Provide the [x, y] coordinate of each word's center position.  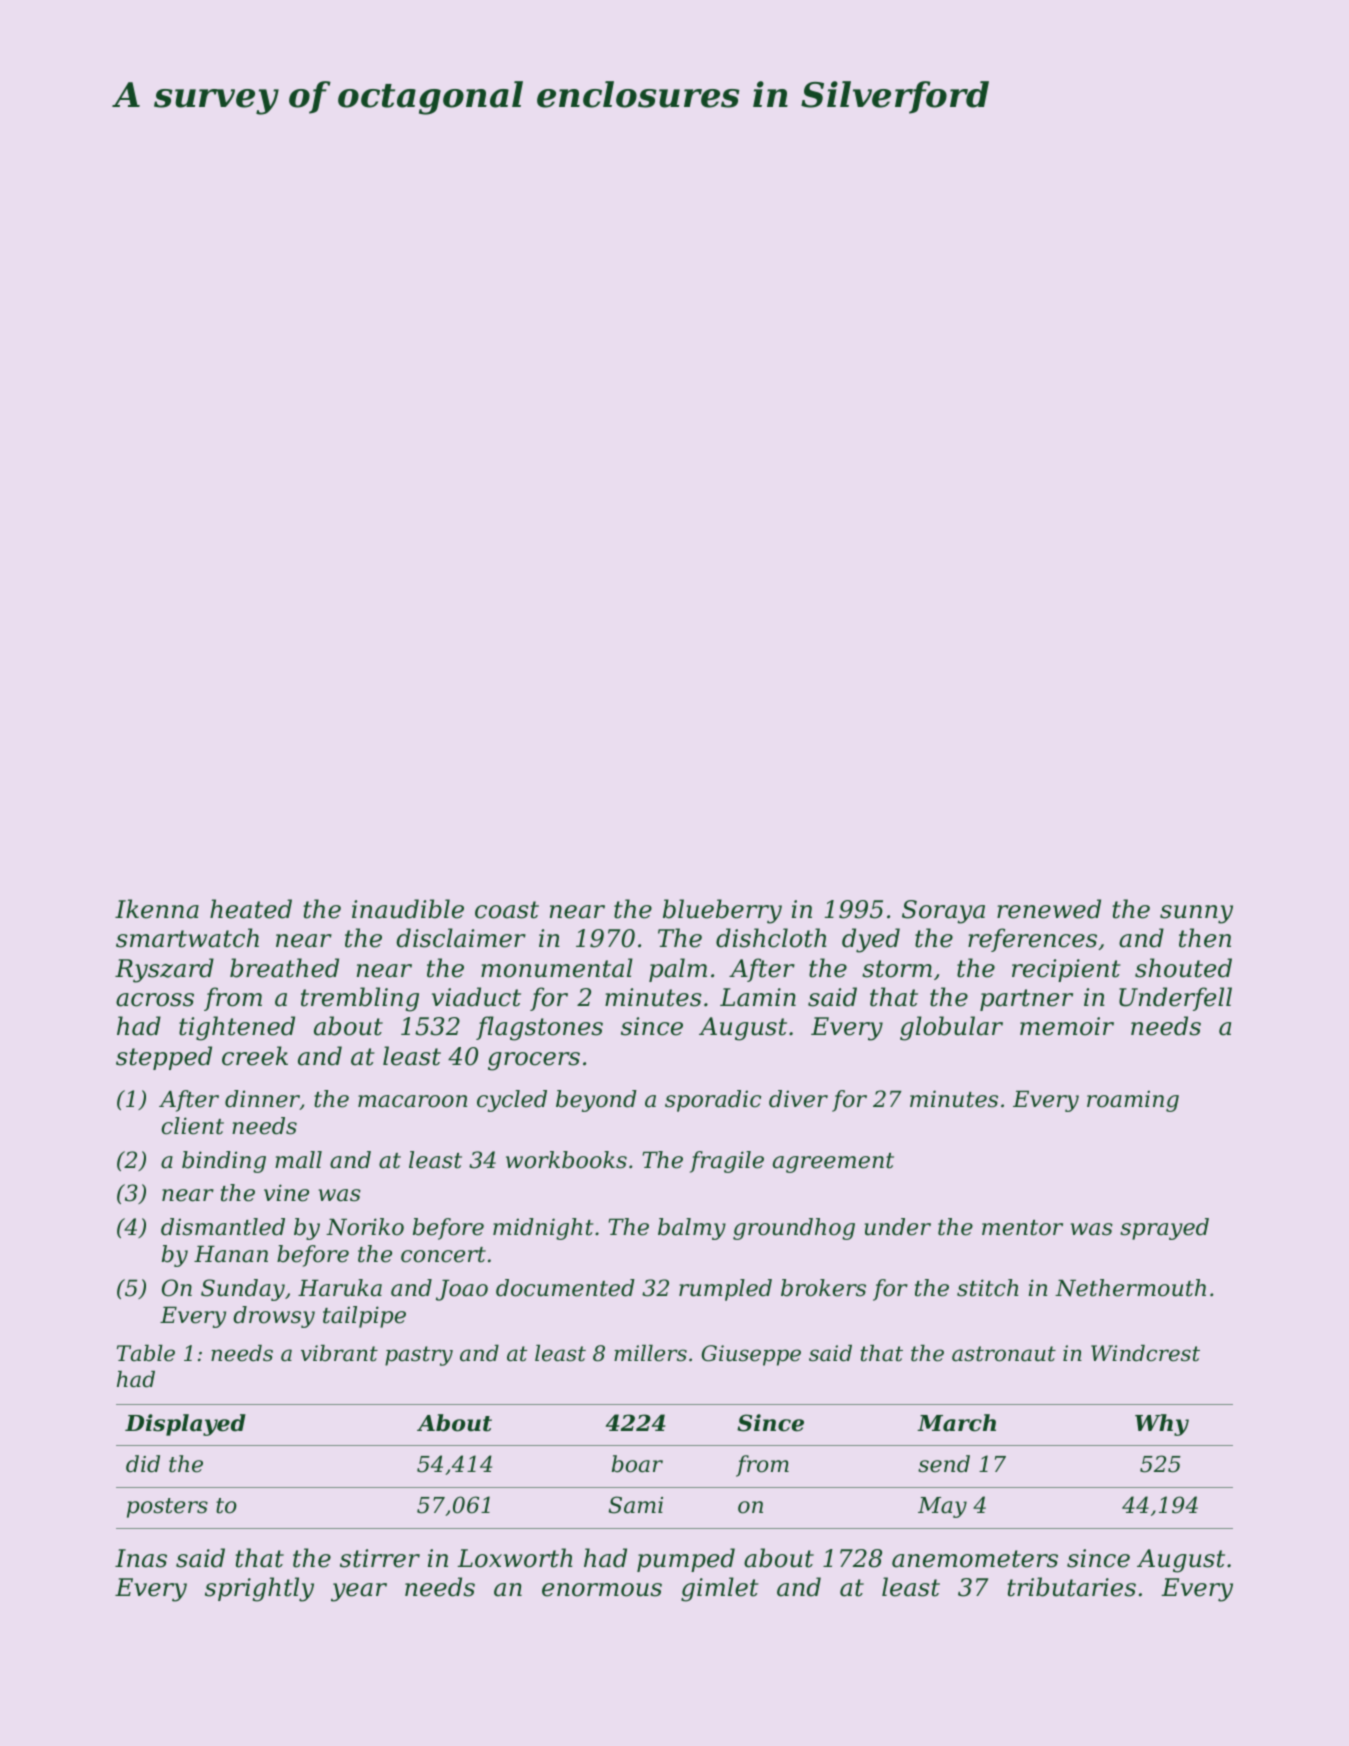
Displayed [185, 1425]
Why [1162, 1425]
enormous [602, 1590]
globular [951, 1028]
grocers [534, 1061]
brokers [823, 1288]
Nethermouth [1130, 1288]
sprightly [259, 1589]
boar [637, 1464]
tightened [237, 1028]
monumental [557, 968]
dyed [871, 940]
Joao [462, 1290]
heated [251, 909]
